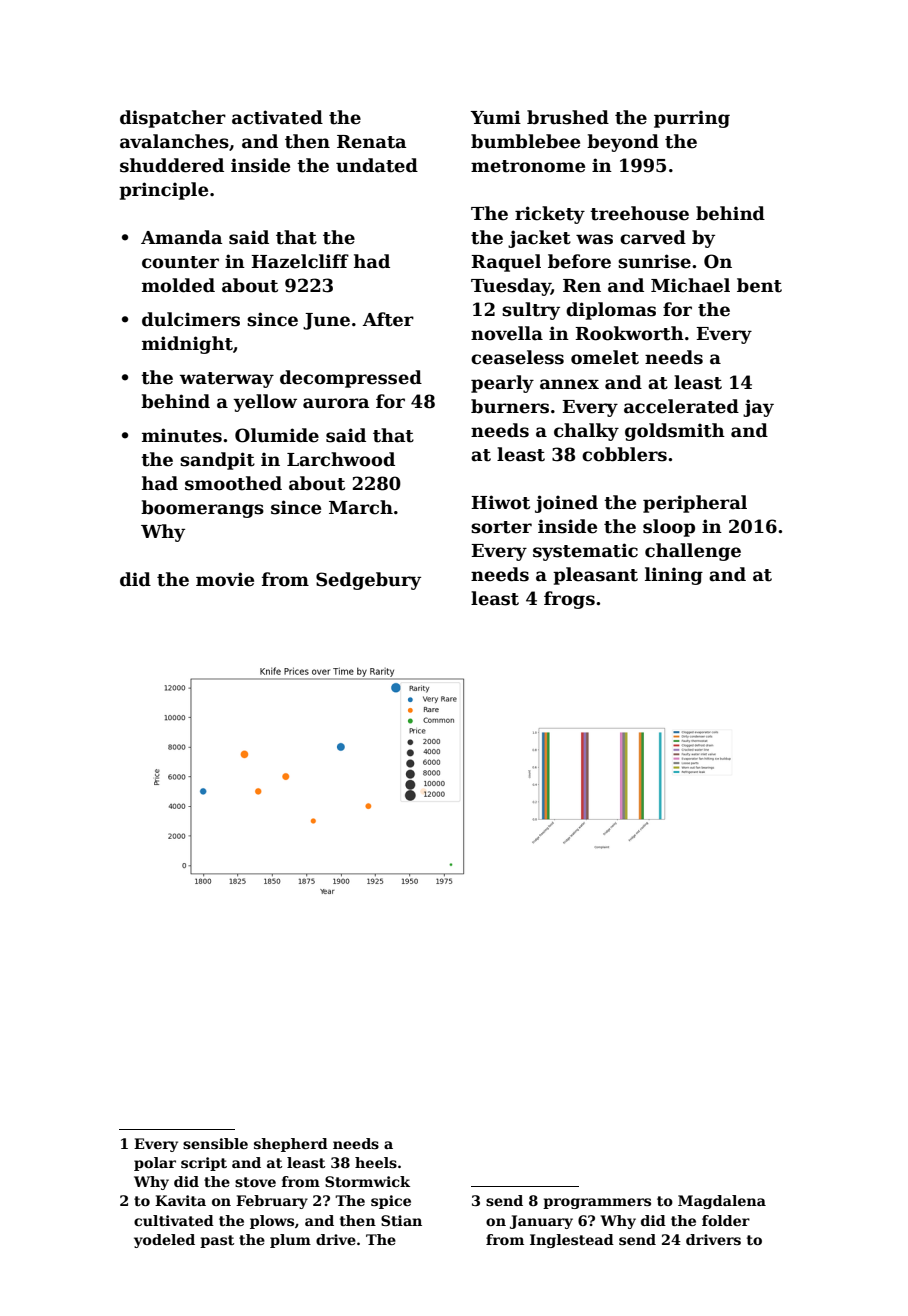 The width and height of the screenshot is (908, 1316). Describe the element at coordinates (173, 119) in the screenshot. I see `dispatcher` at that location.
